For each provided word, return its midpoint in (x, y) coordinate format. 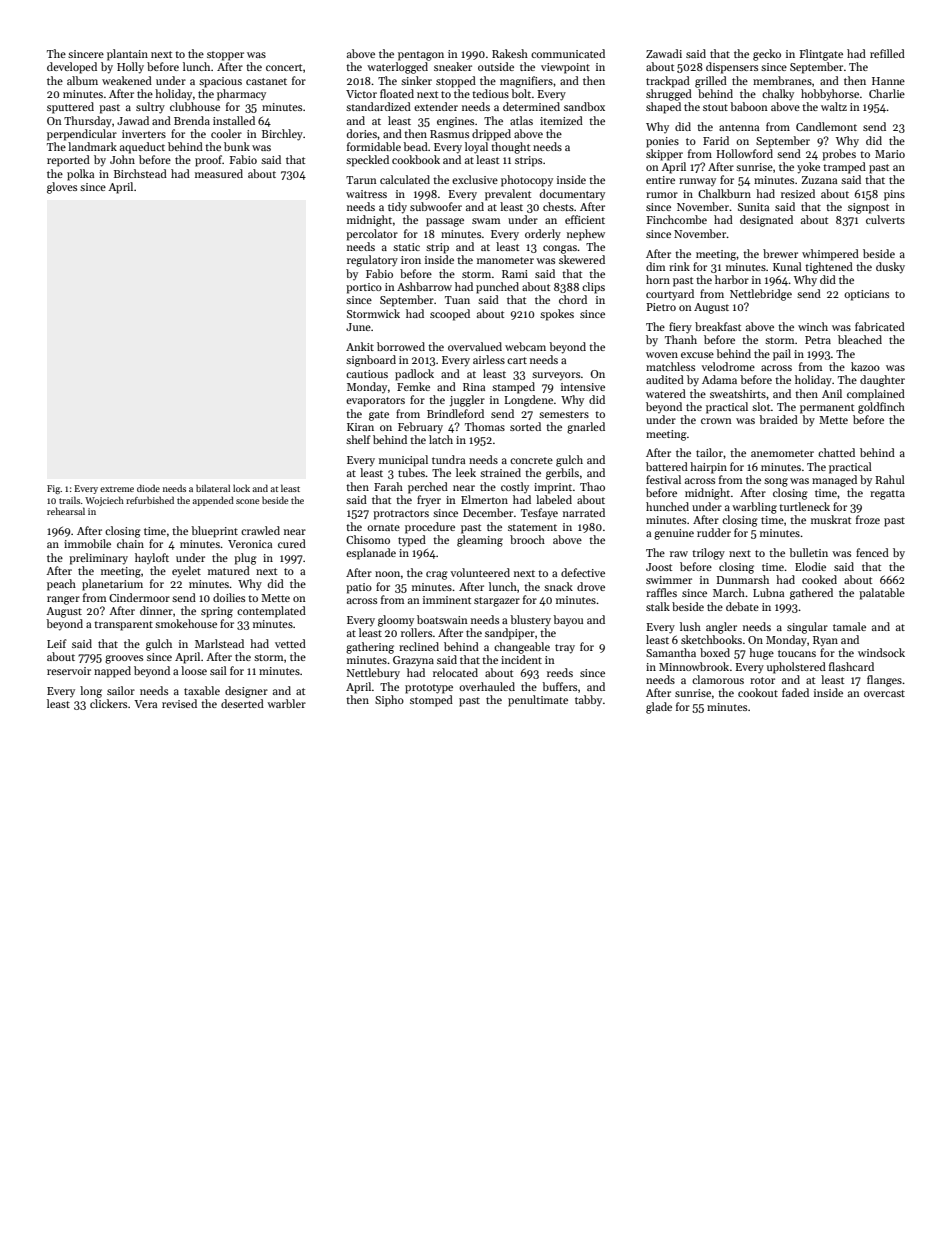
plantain (127, 55)
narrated (584, 512)
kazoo (865, 366)
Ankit (360, 346)
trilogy (708, 554)
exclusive (475, 179)
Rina (474, 387)
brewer (780, 253)
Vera (145, 704)
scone (247, 501)
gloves (62, 188)
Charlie (887, 93)
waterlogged (397, 68)
